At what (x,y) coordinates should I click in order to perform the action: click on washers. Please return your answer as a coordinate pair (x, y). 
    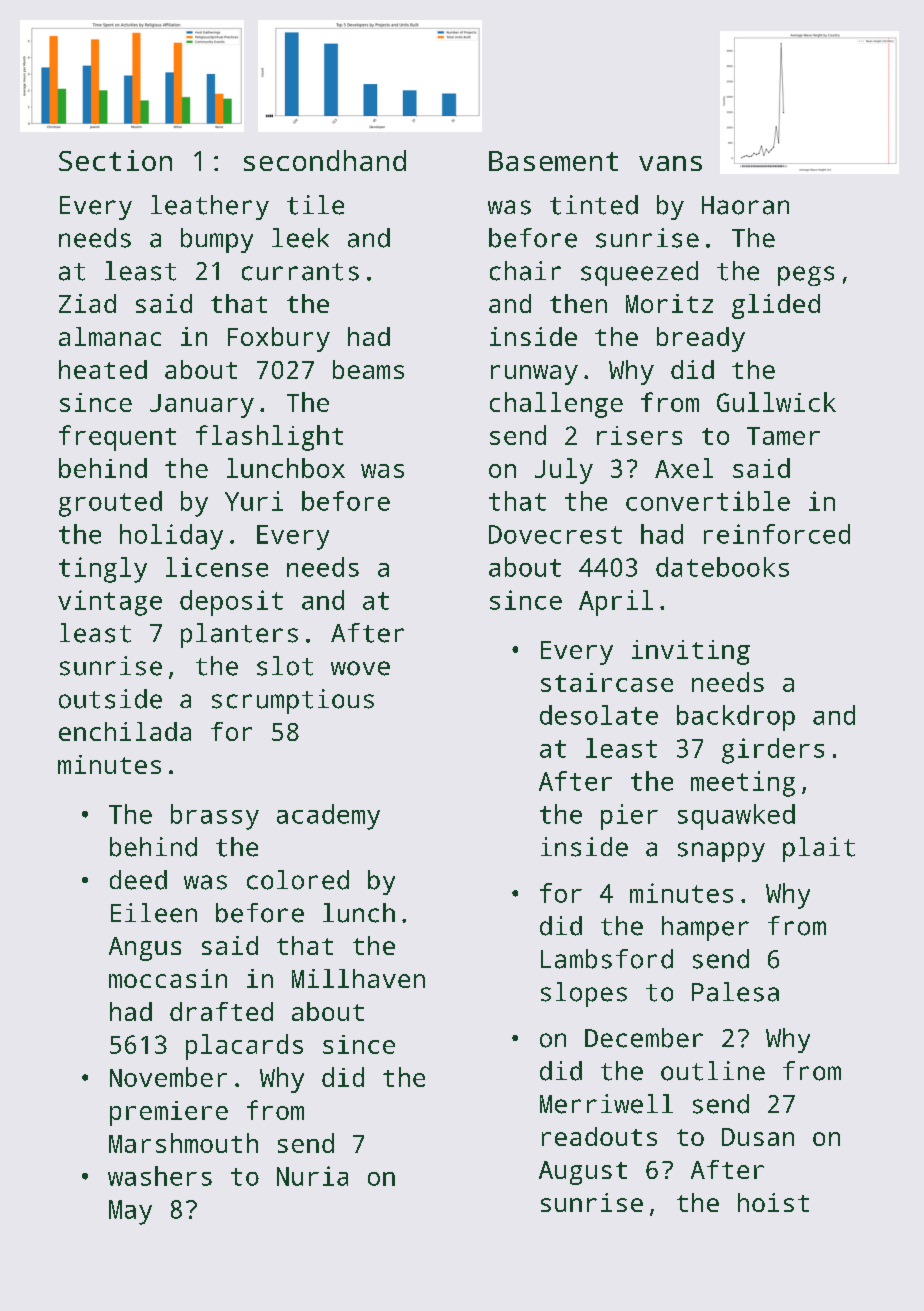
    Looking at the image, I should click on (160, 1176).
